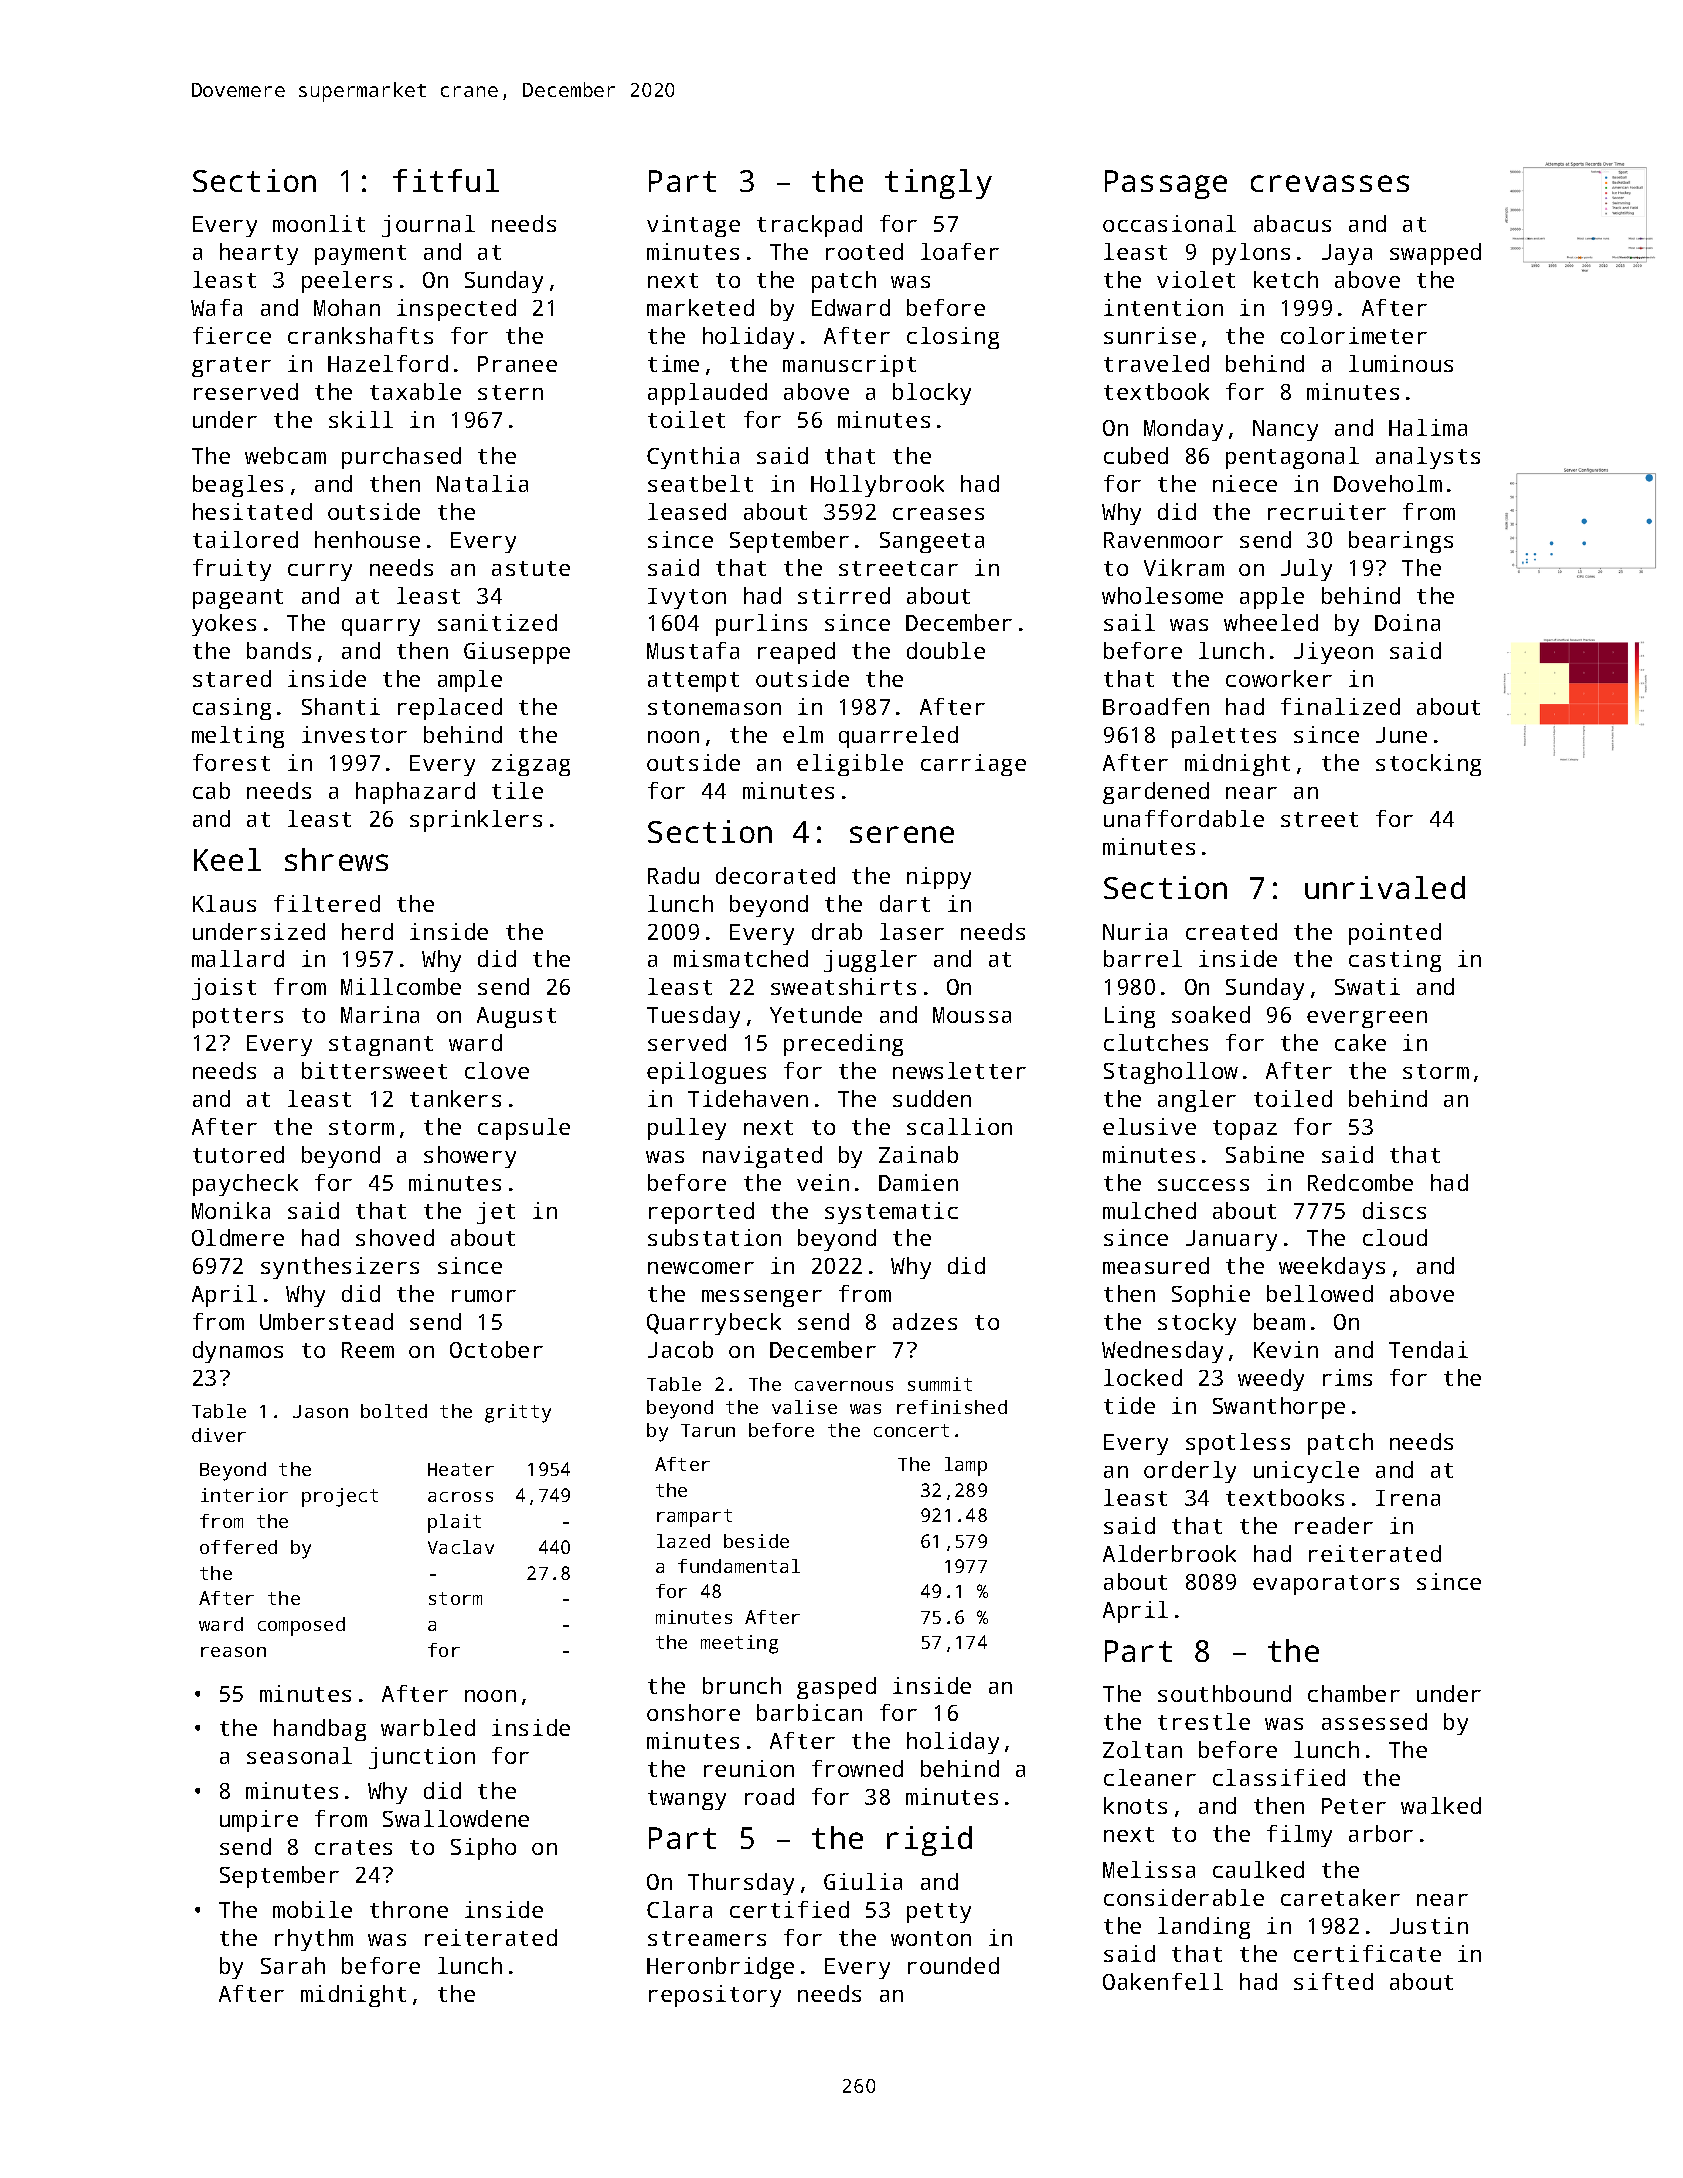  Describe the element at coordinates (388, 363) in the image. I see `Hazelford` at that location.
